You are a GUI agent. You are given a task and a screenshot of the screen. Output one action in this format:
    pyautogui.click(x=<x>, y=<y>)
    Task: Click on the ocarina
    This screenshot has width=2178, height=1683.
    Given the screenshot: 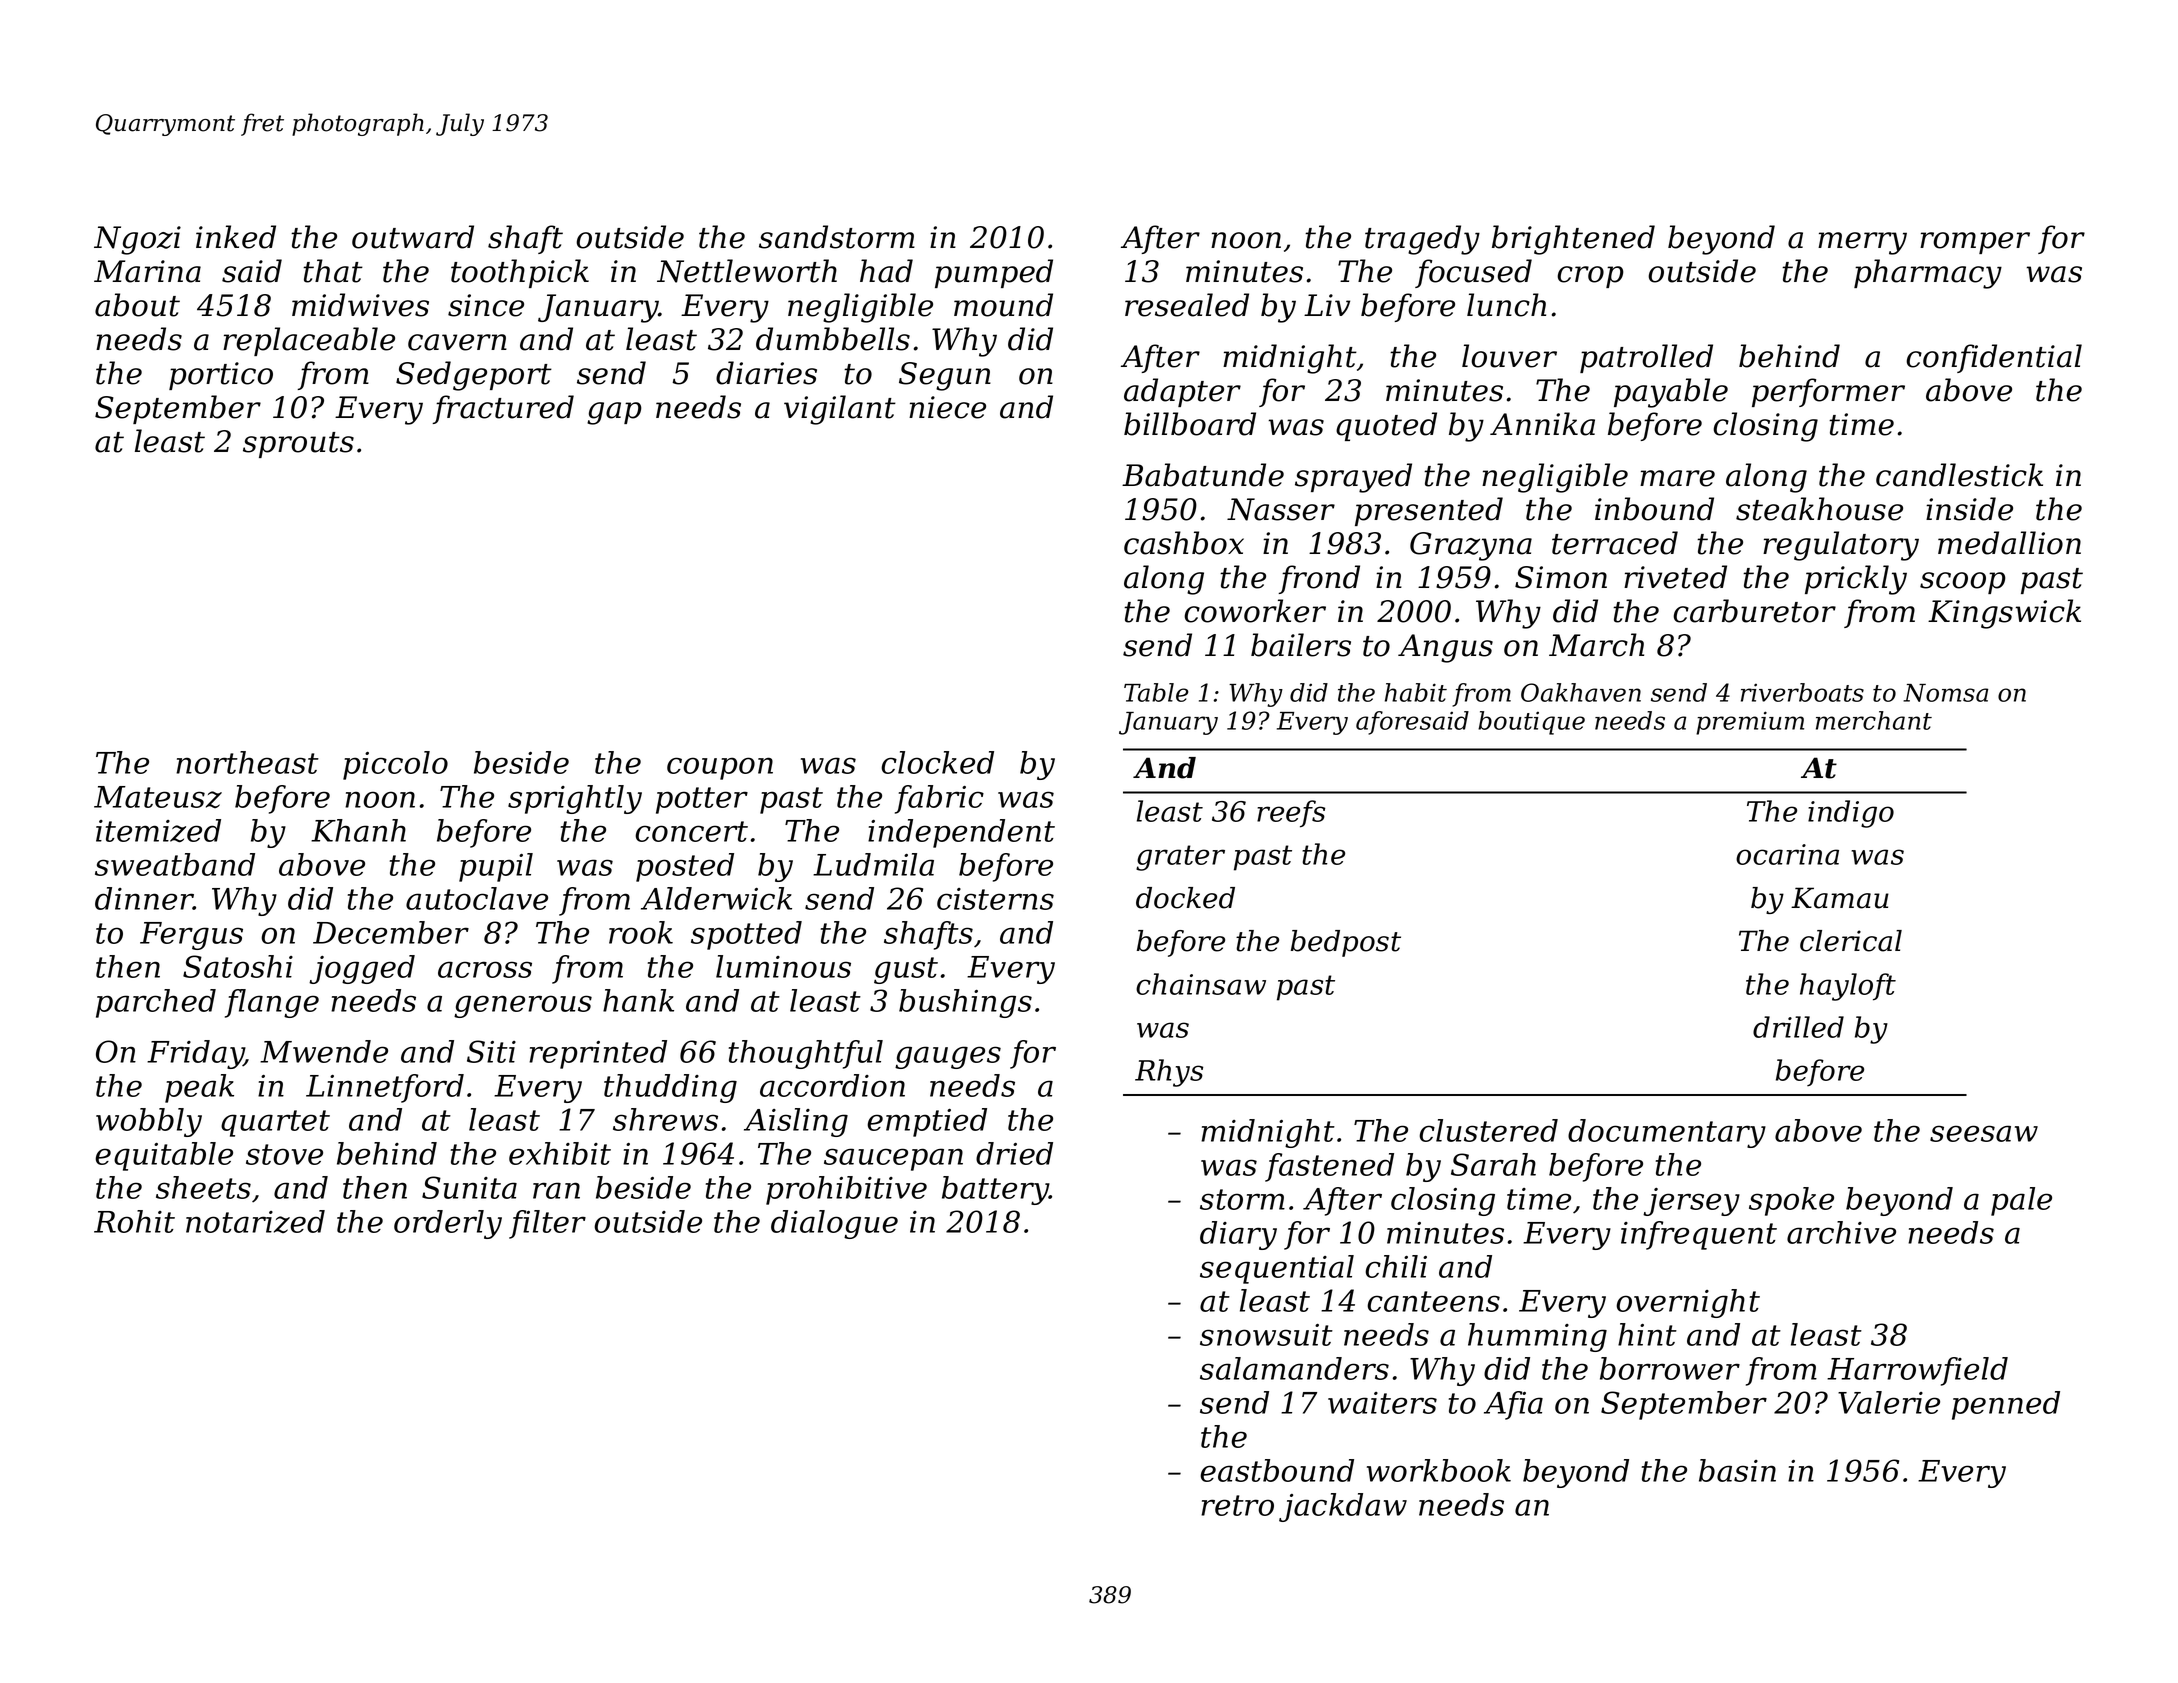 What is the action you would take?
    pyautogui.click(x=1787, y=854)
